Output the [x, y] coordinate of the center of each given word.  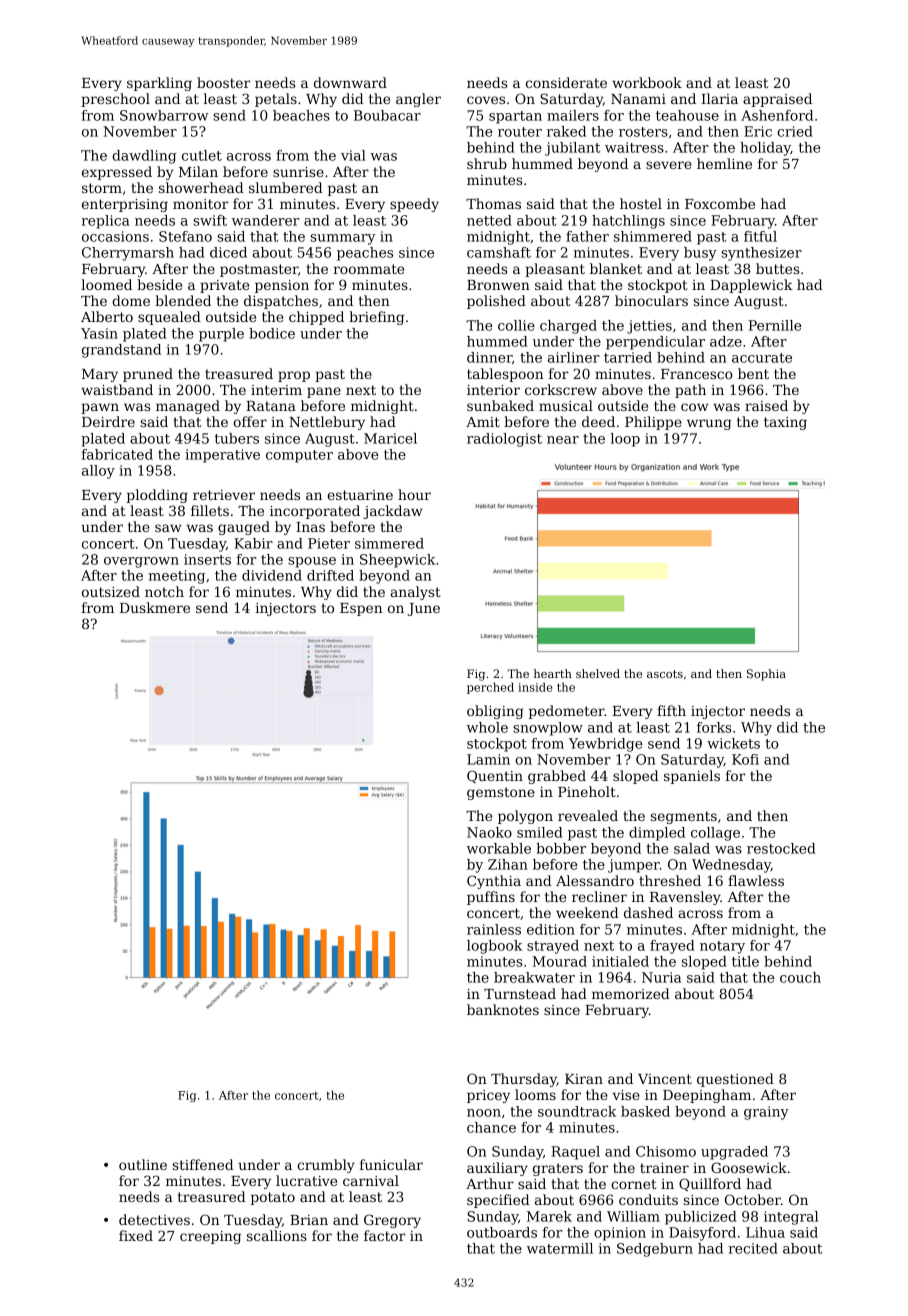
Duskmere [155, 607]
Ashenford [777, 115]
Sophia [766, 675]
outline [143, 1164]
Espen [361, 609]
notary [722, 947]
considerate [566, 82]
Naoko [489, 832]
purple [221, 335]
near [563, 440]
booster [223, 82]
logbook [494, 947]
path [690, 391]
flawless [756, 880]
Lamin [488, 759]
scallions [277, 1235]
